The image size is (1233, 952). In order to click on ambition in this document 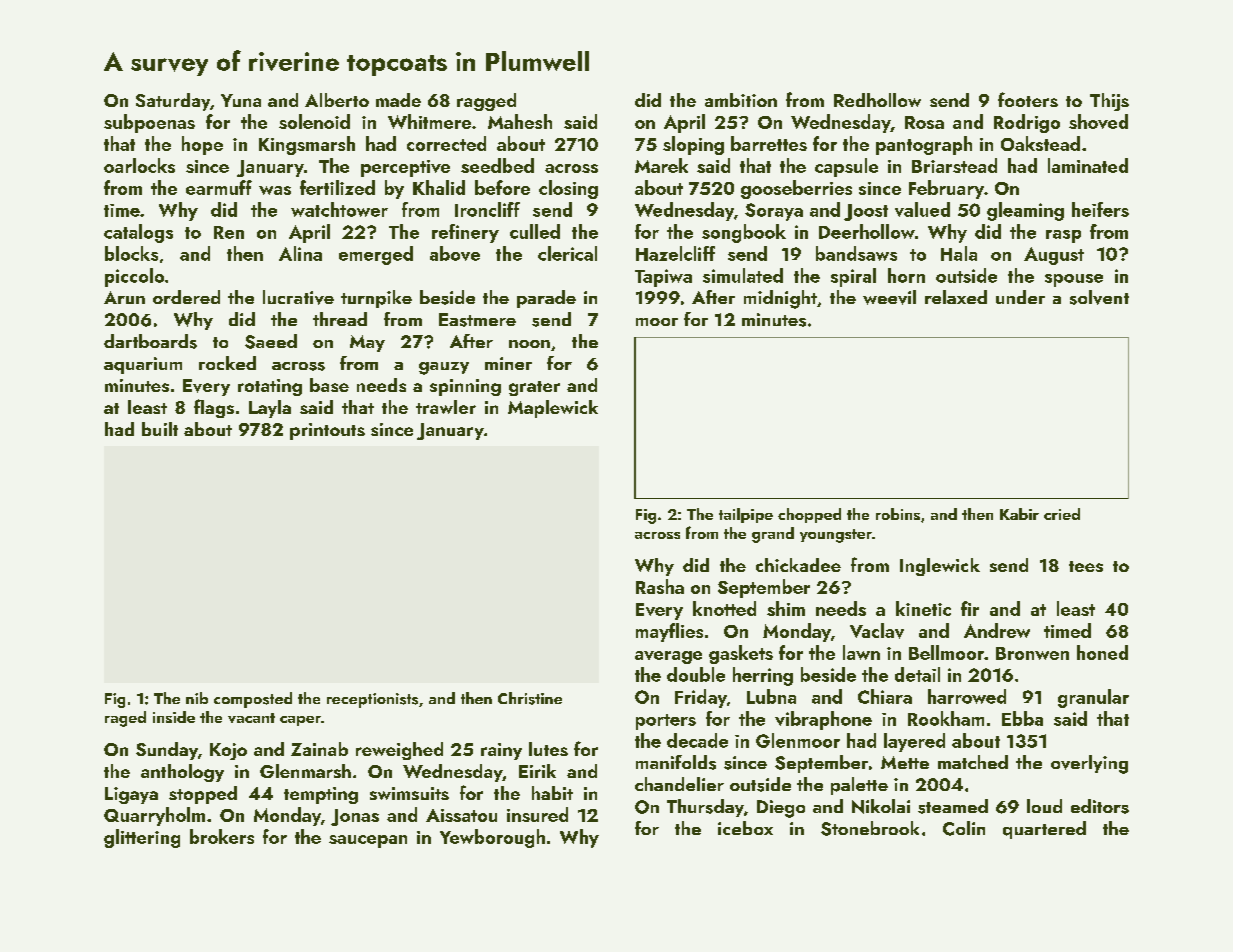, I will do `click(741, 100)`.
